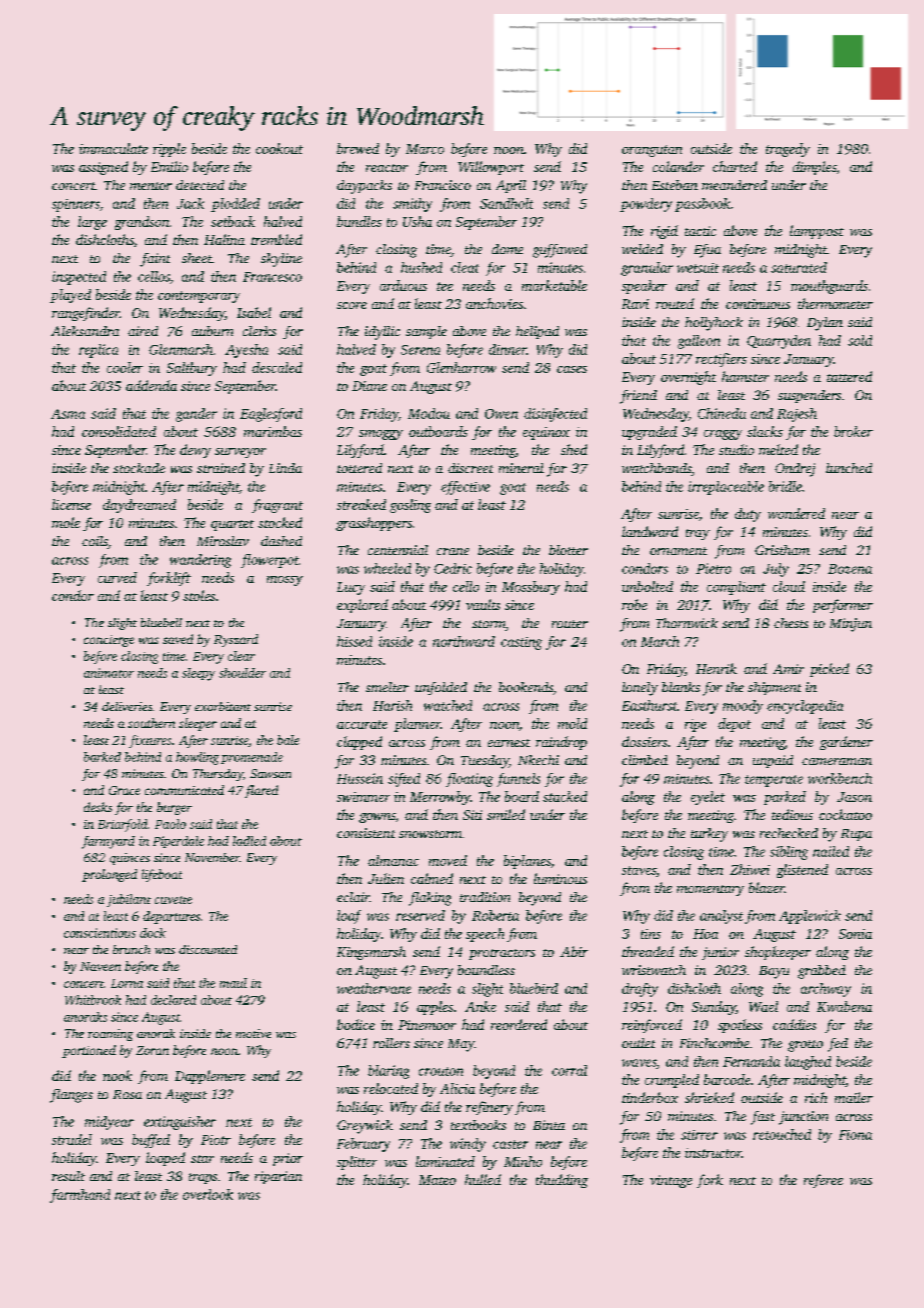 The width and height of the image is (924, 1308). Describe the element at coordinates (208, 1194) in the image. I see `overlook` at that location.
